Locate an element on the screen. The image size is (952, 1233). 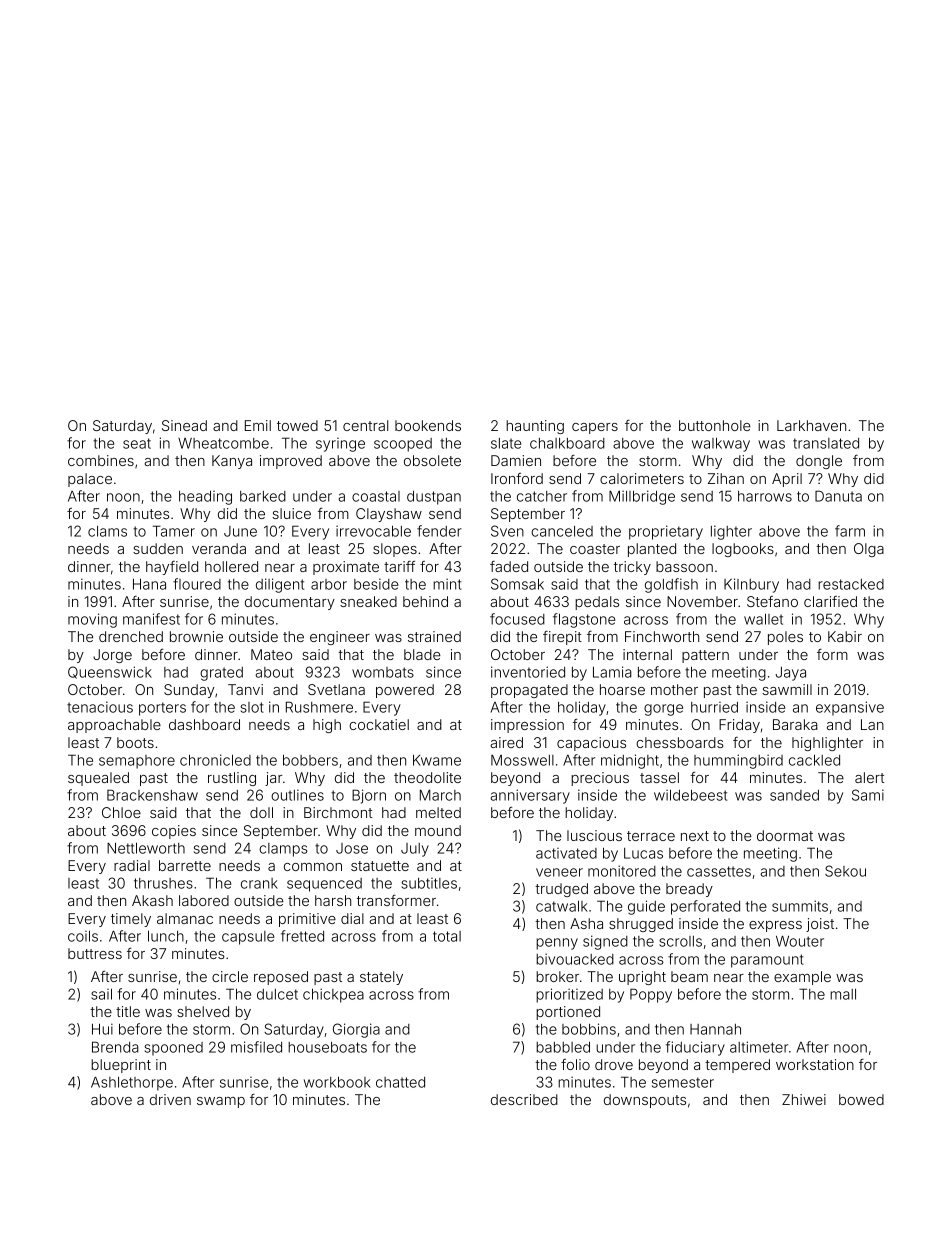
Hui is located at coordinates (102, 1029).
